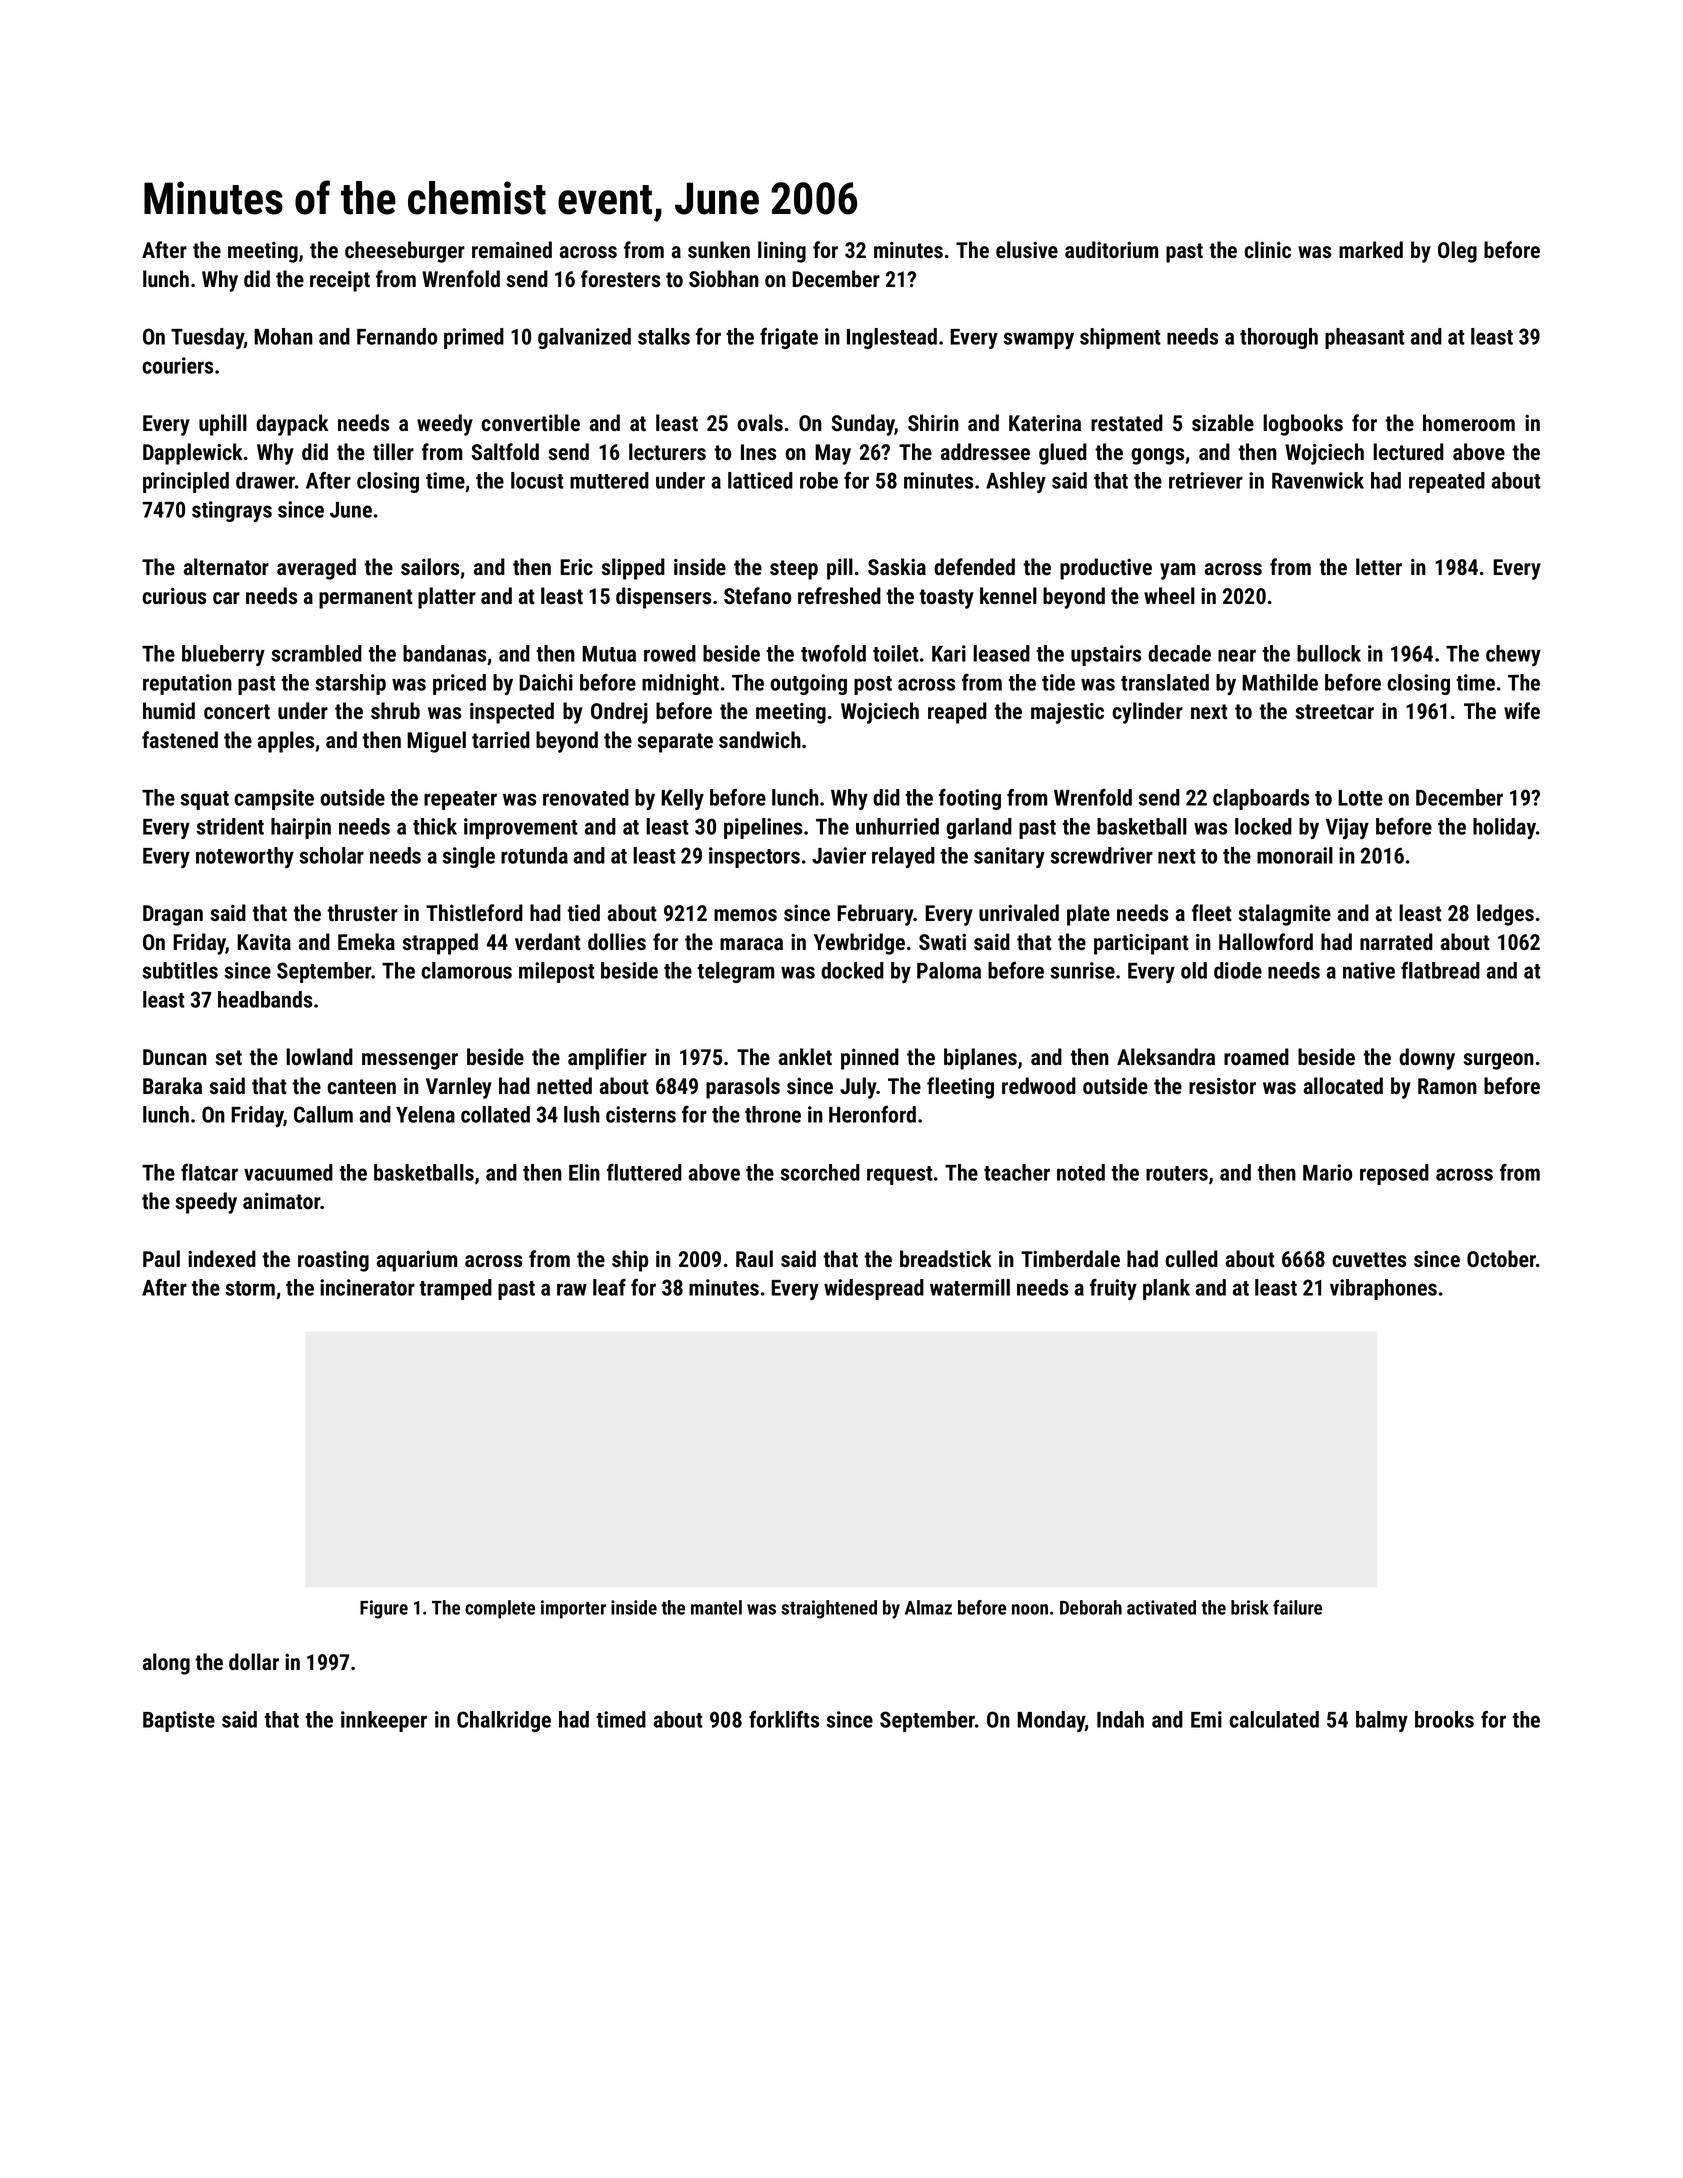 The image size is (1683, 2178). Describe the element at coordinates (784, 1719) in the image. I see `forklifts` at that location.
